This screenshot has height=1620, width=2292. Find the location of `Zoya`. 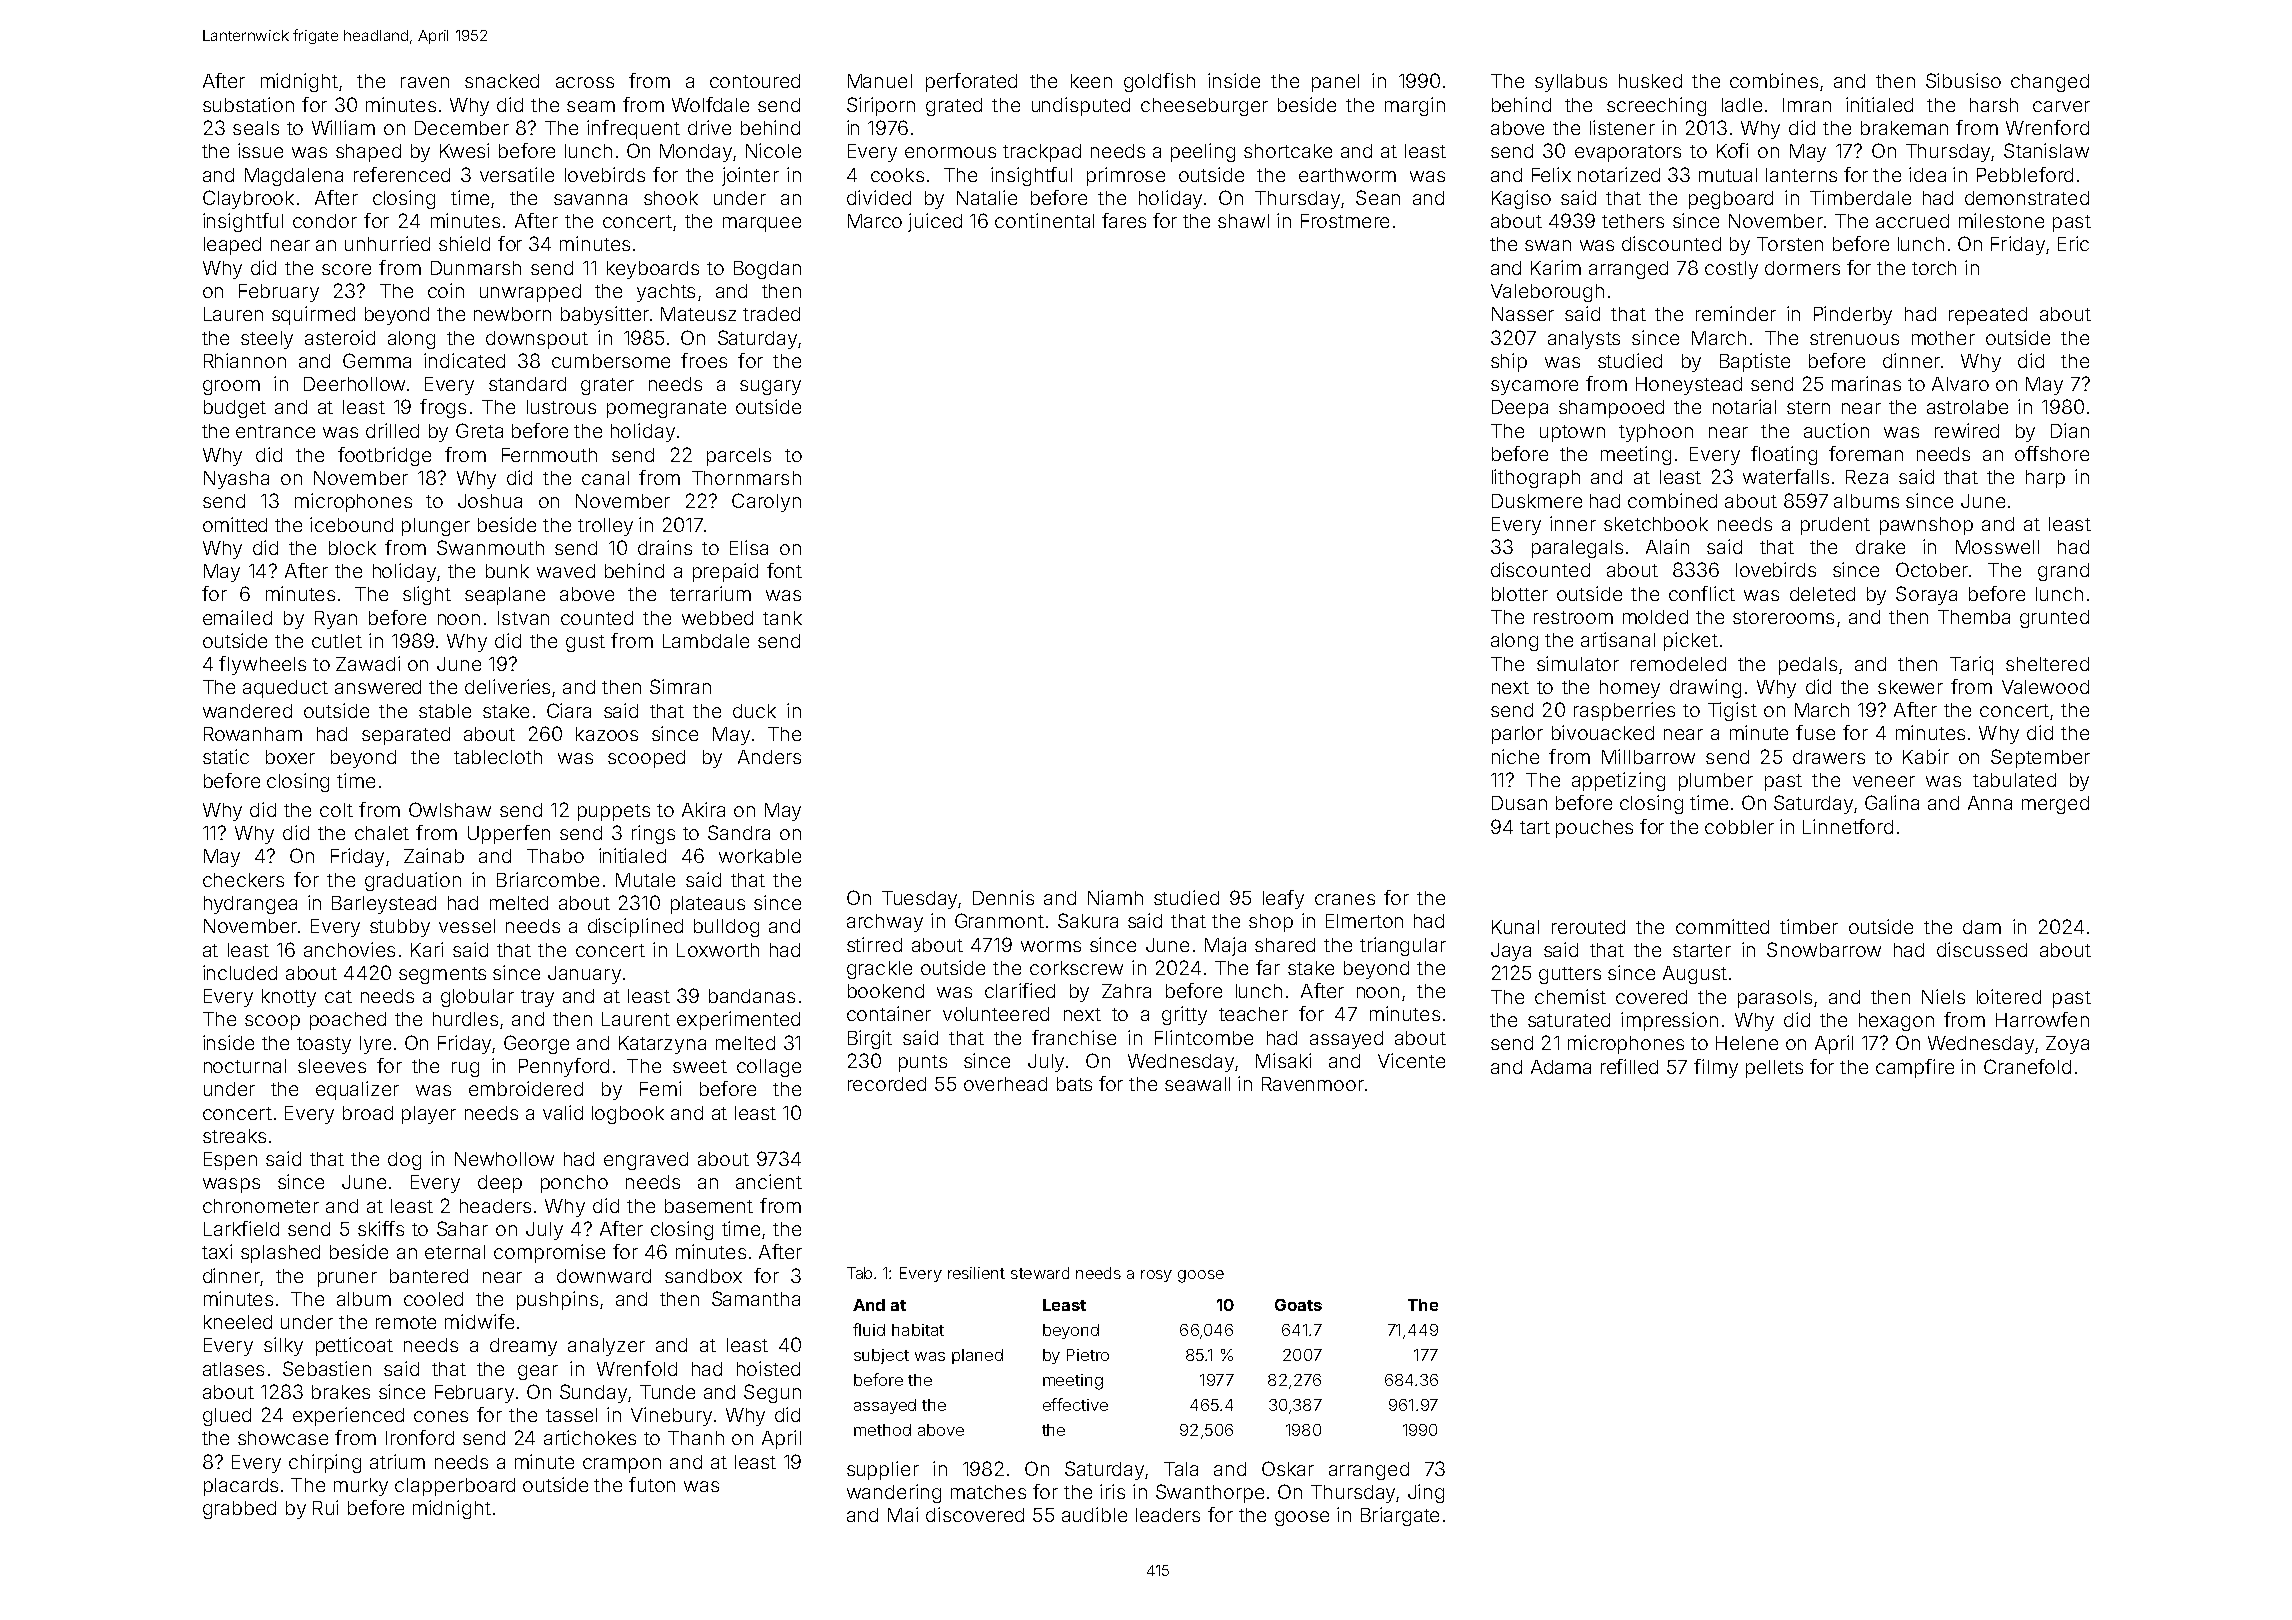

Zoya is located at coordinates (2067, 1045).
